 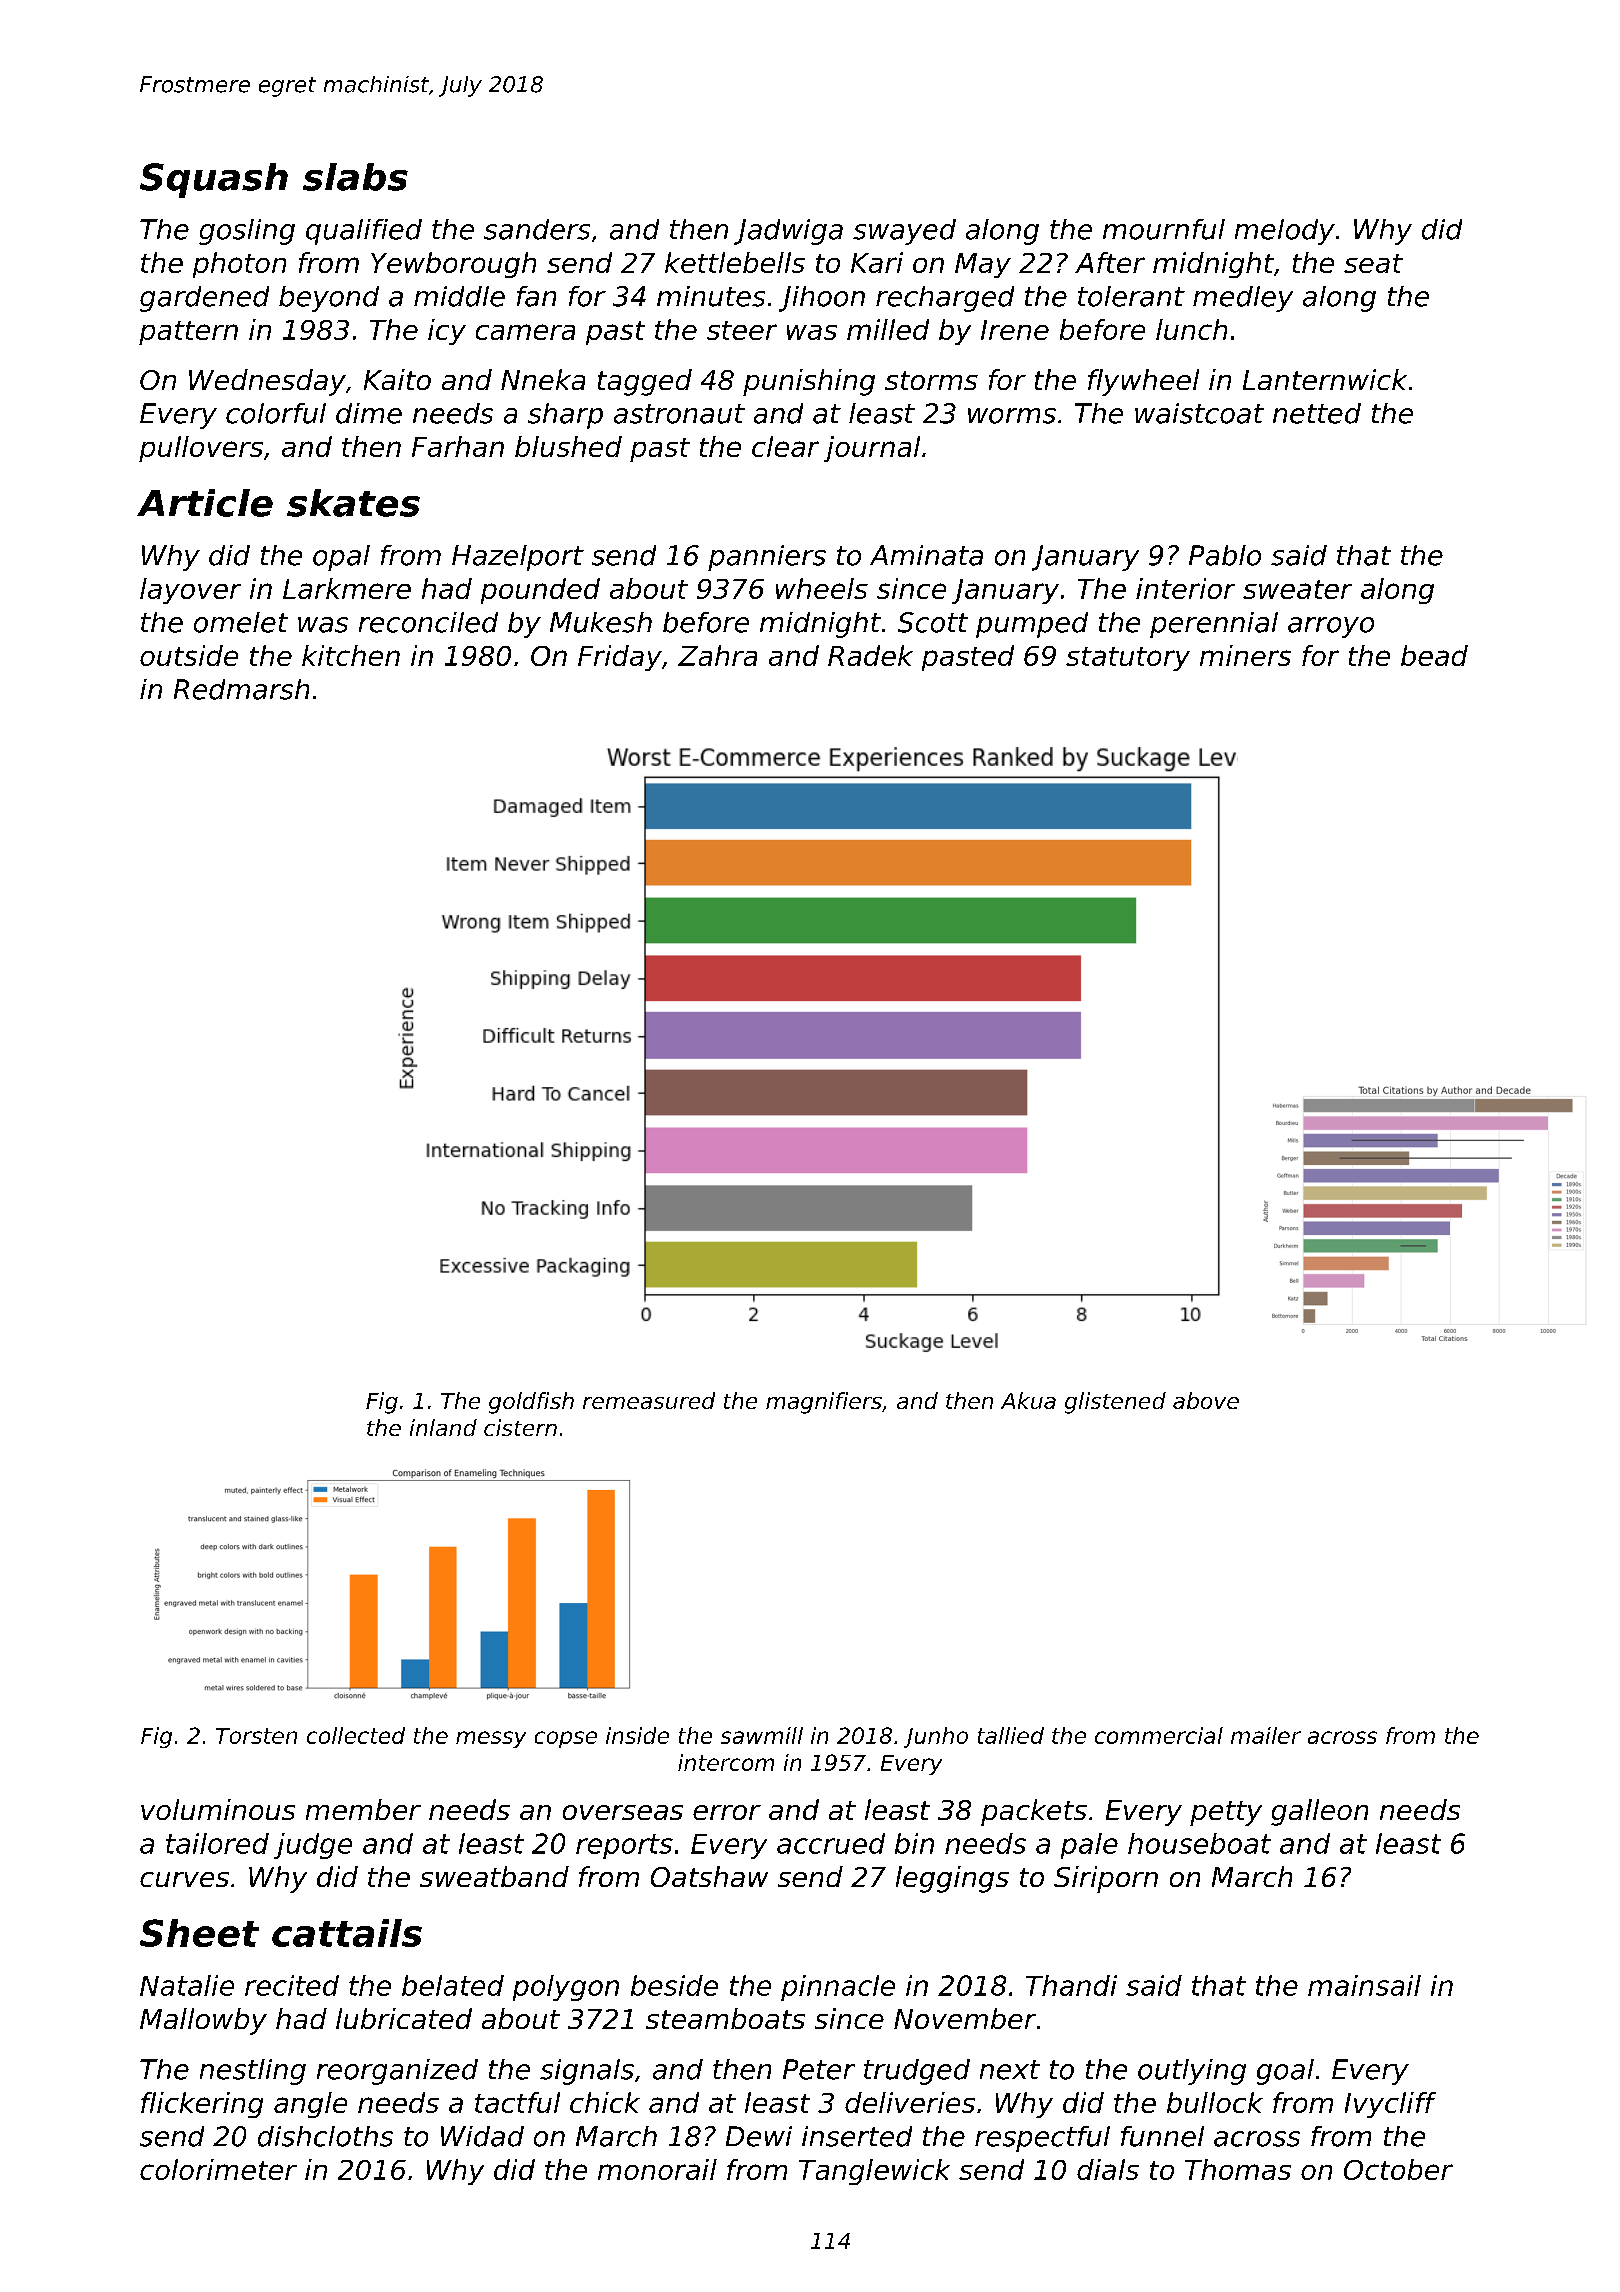 What do you see at coordinates (1266, 1735) in the screenshot?
I see `mailer` at bounding box center [1266, 1735].
